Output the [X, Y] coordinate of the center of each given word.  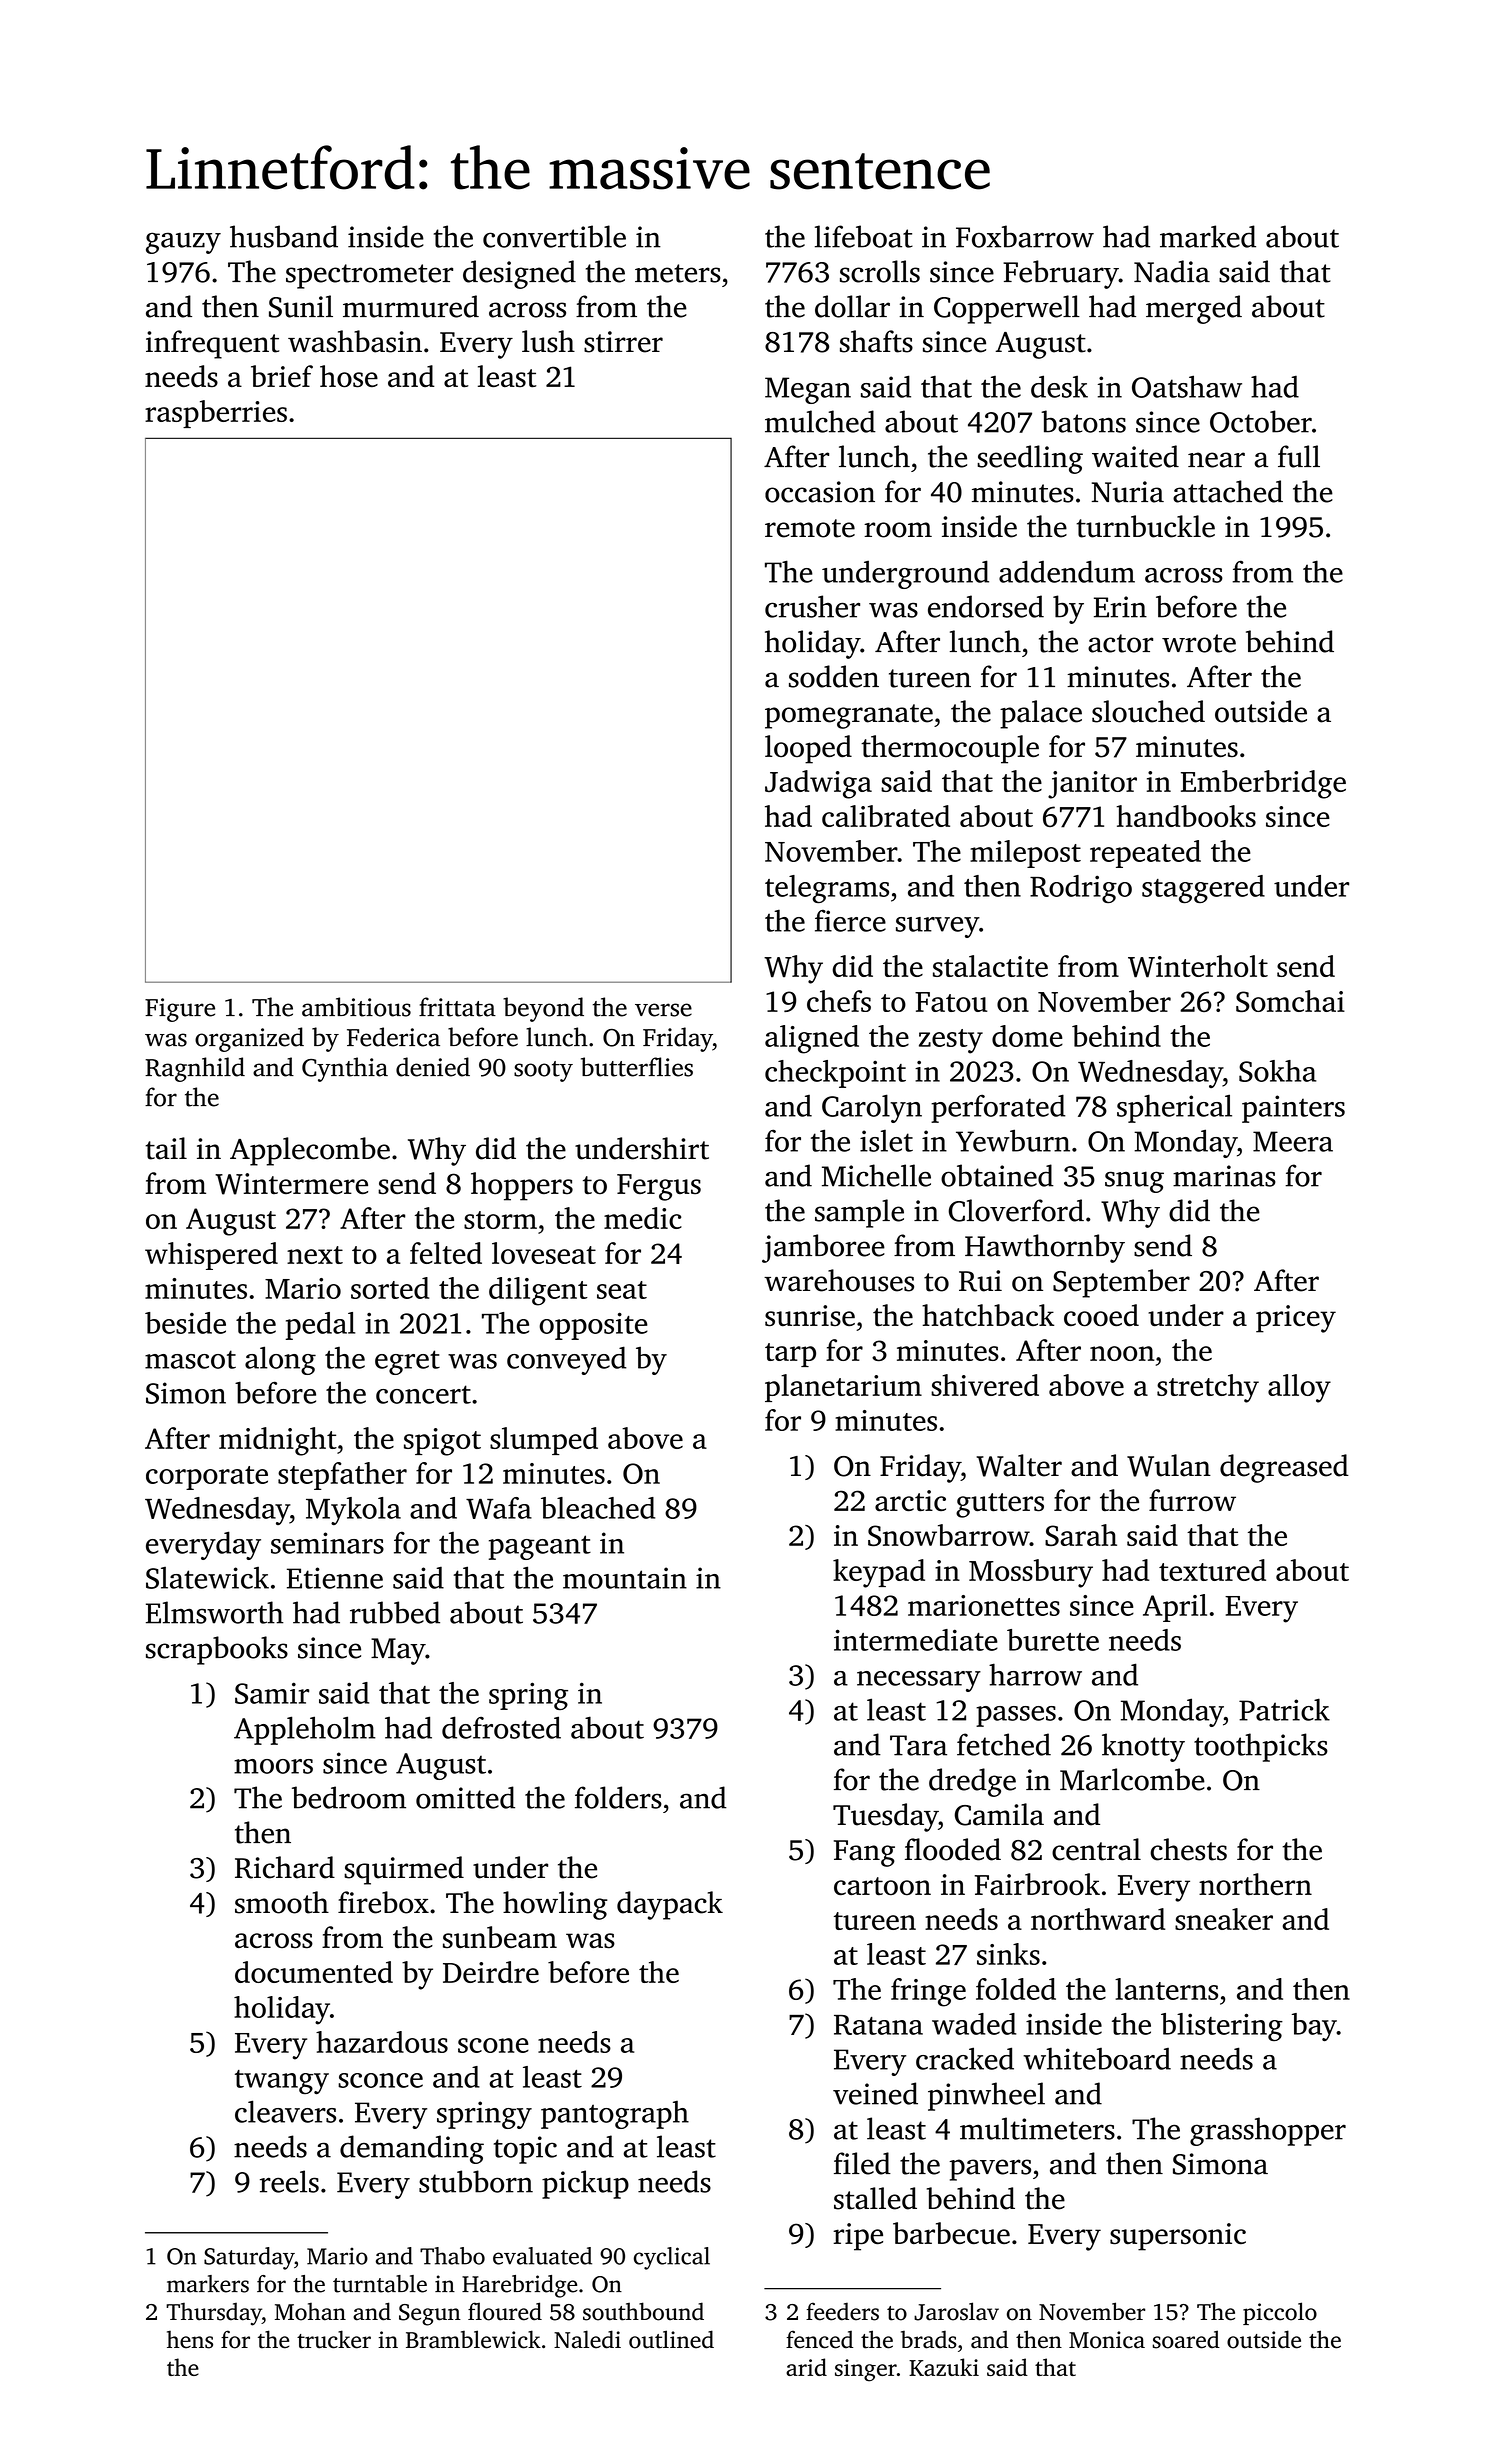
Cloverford [1016, 1210]
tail [166, 1148]
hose [349, 376]
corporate [207, 1478]
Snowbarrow [949, 1535]
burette [1053, 1640]
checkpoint [835, 1074]
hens [190, 2339]
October [1261, 421]
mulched [820, 421]
